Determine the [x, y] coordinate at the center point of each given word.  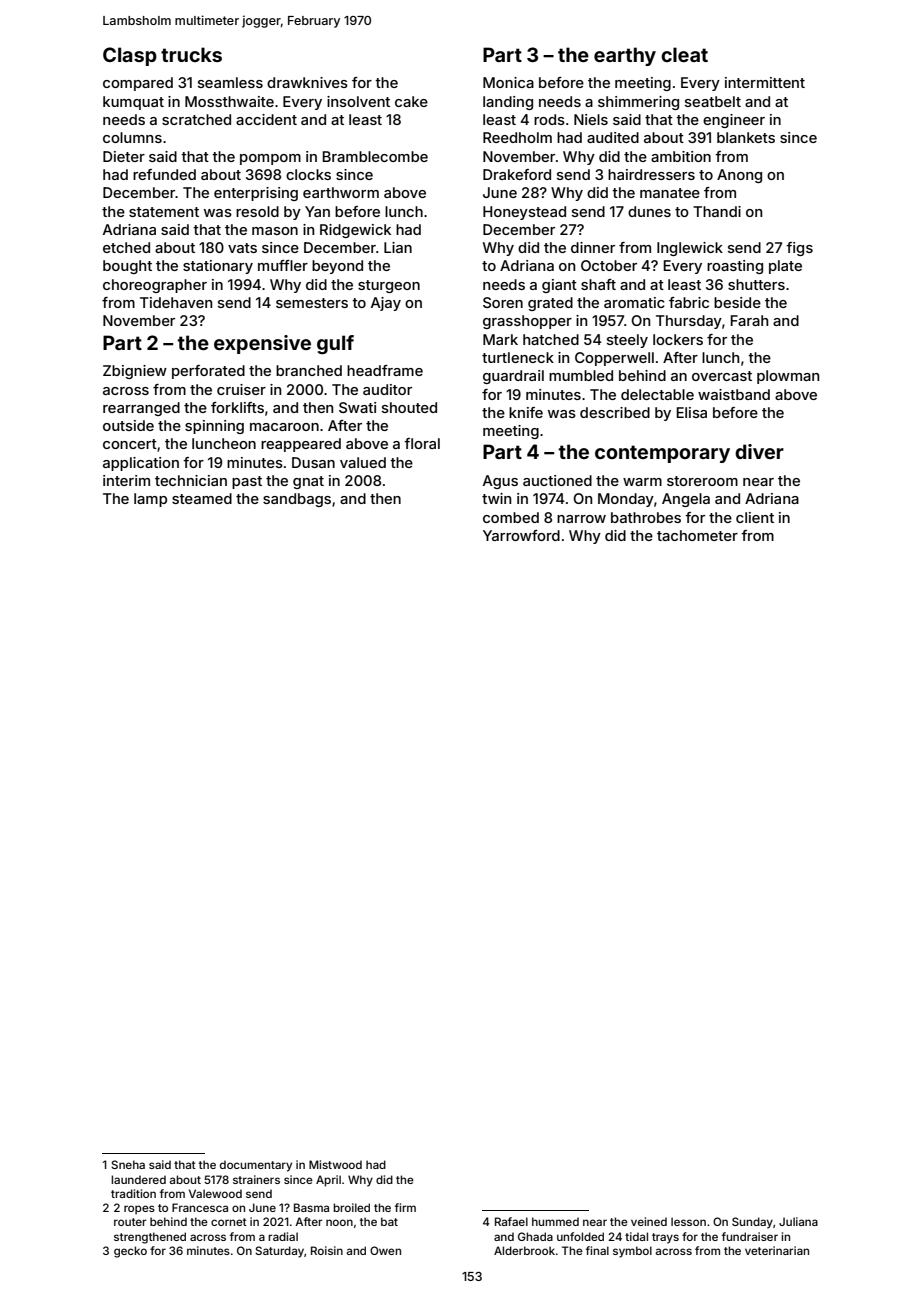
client [755, 517]
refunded [164, 174]
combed [511, 517]
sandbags [297, 500]
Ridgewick [355, 231]
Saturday [279, 1252]
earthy [625, 56]
